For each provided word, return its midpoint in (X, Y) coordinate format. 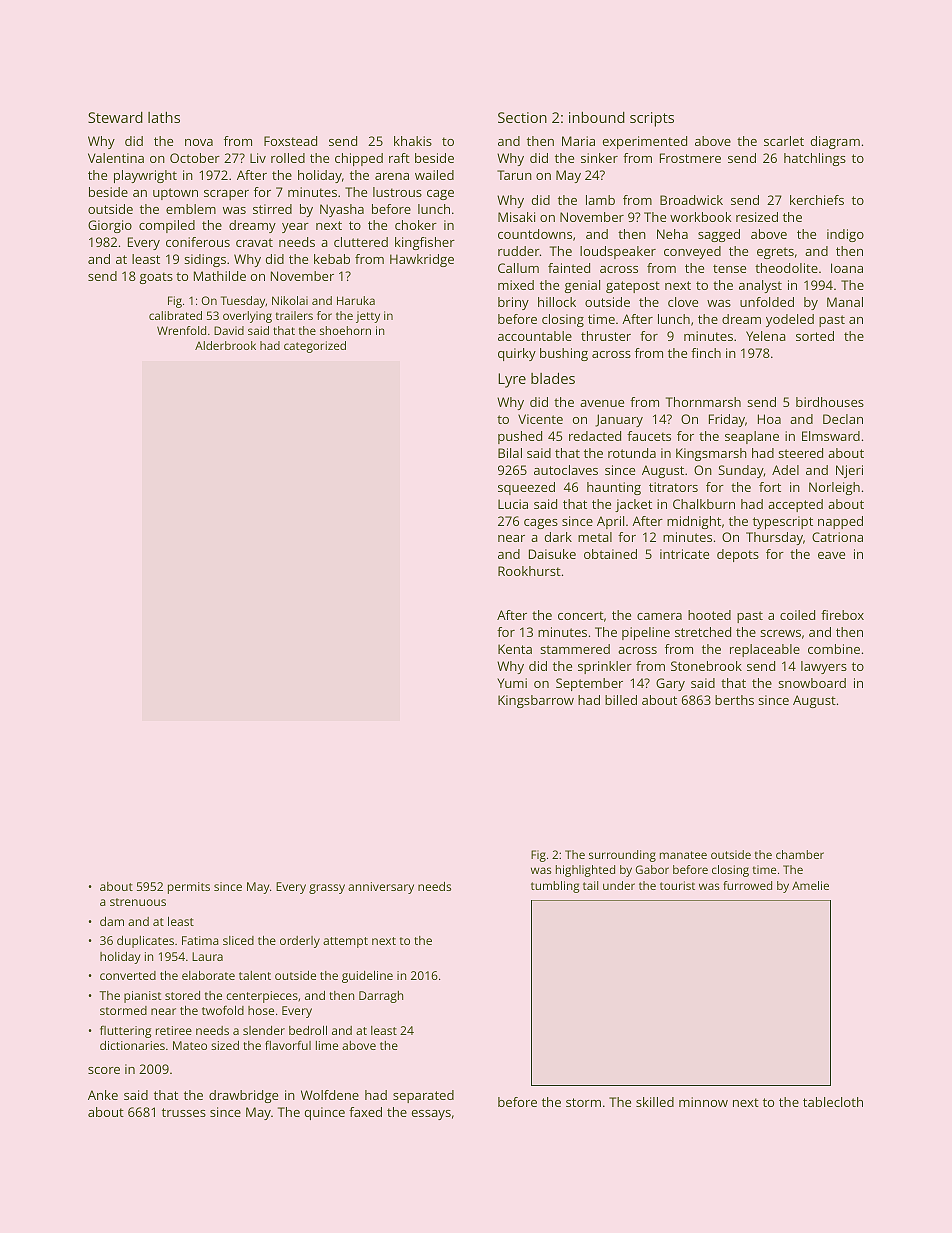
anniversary (381, 888)
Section (522, 117)
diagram (835, 142)
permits (189, 888)
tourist (677, 885)
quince (325, 1113)
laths (164, 117)
